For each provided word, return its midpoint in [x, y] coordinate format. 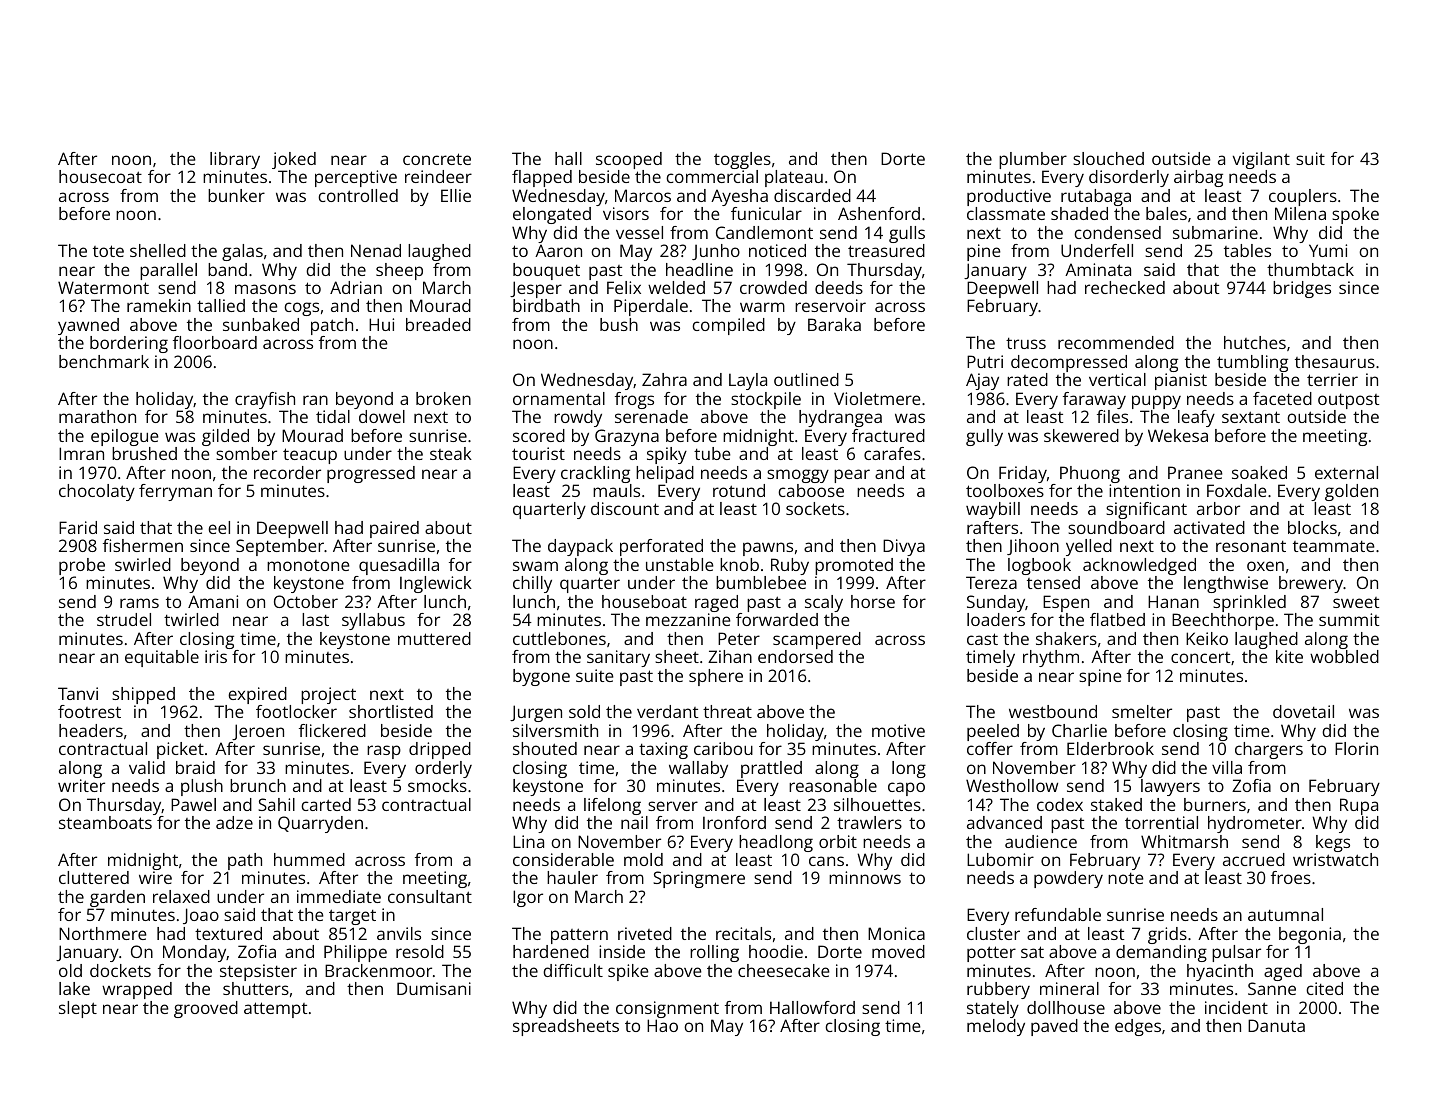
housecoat [100, 176]
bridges [1302, 289]
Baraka [834, 324]
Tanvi [78, 693]
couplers [1303, 197]
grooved [206, 1009]
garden [117, 898]
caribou [723, 748]
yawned [88, 326]
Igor [528, 898]
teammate [1334, 546]
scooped [629, 160]
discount [625, 508]
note [1126, 878]
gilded [225, 437]
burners [1215, 804]
